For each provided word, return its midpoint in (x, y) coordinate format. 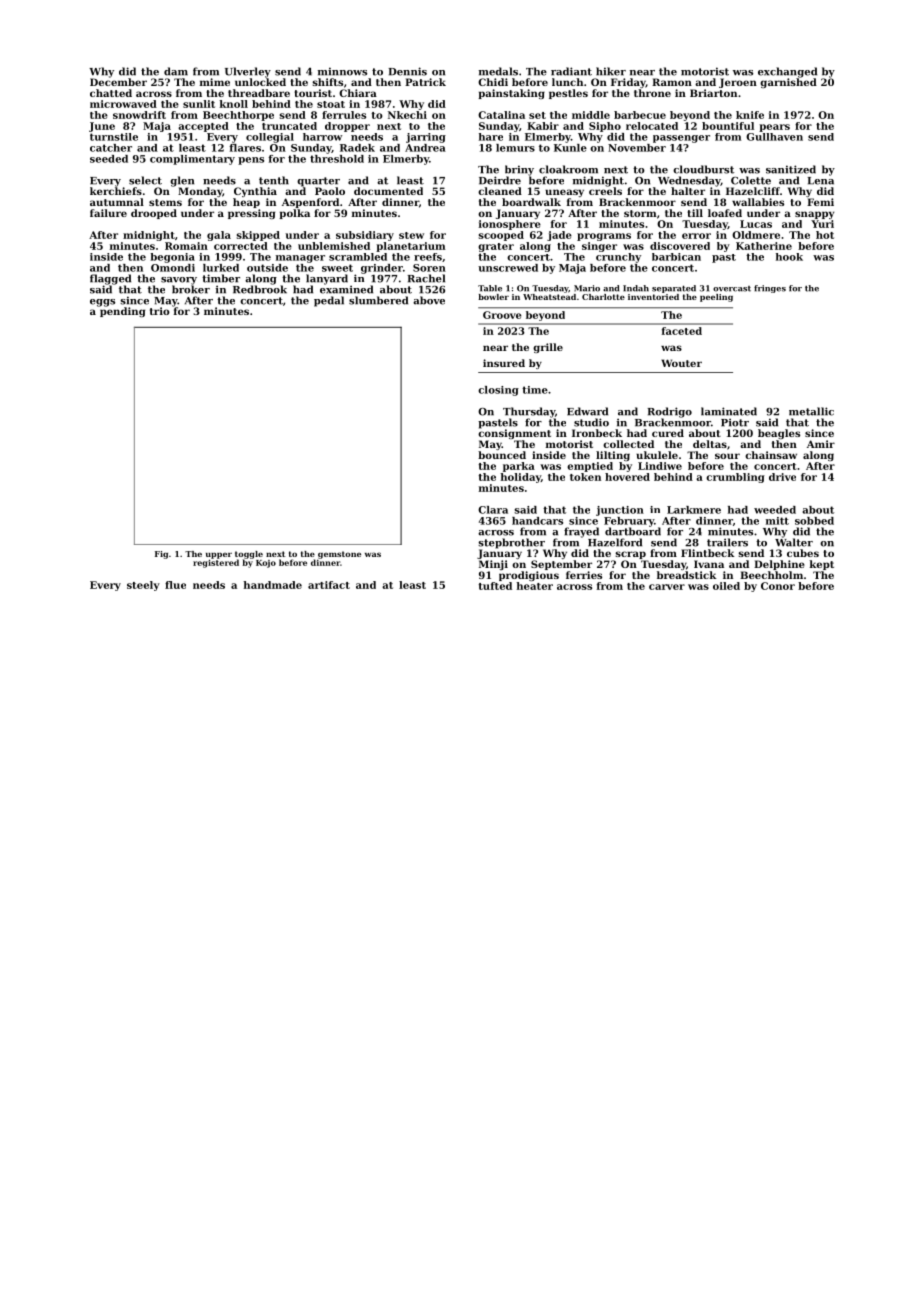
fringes (770, 289)
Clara (493, 510)
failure (108, 213)
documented (388, 191)
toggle (249, 555)
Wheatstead (549, 297)
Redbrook (260, 289)
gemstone (339, 555)
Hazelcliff (753, 191)
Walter (794, 542)
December (118, 82)
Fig (161, 555)
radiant (571, 71)
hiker (611, 71)
